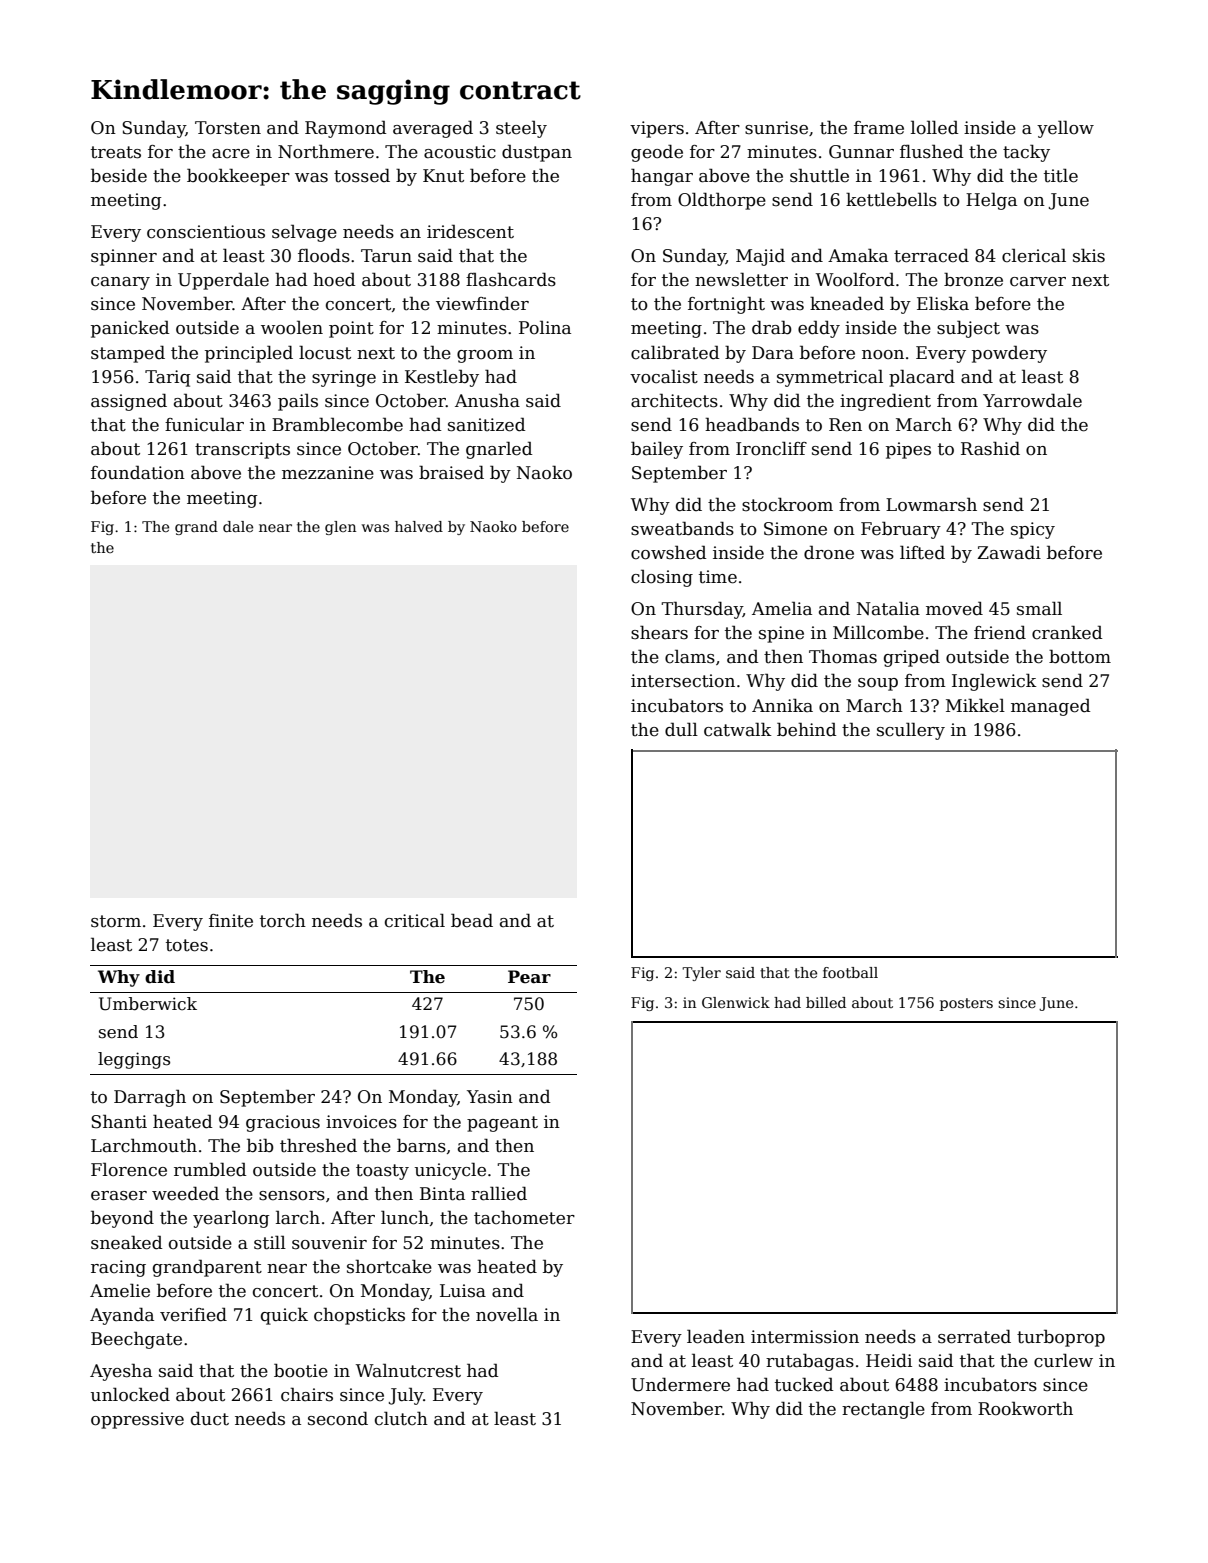 The width and height of the screenshot is (1208, 1563). Describe the element at coordinates (328, 473) in the screenshot. I see `mezzanine` at that location.
